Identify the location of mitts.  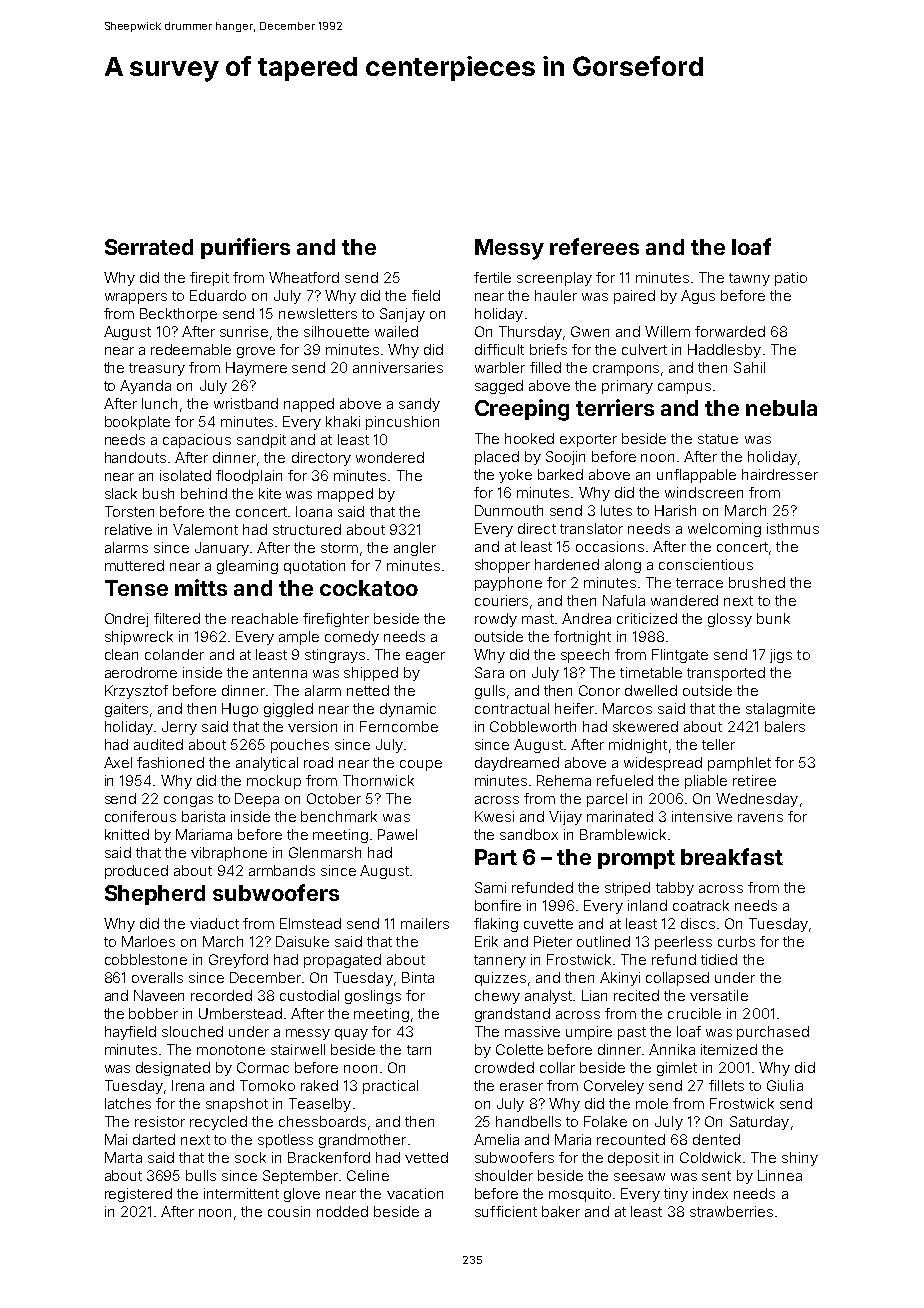
(201, 587).
